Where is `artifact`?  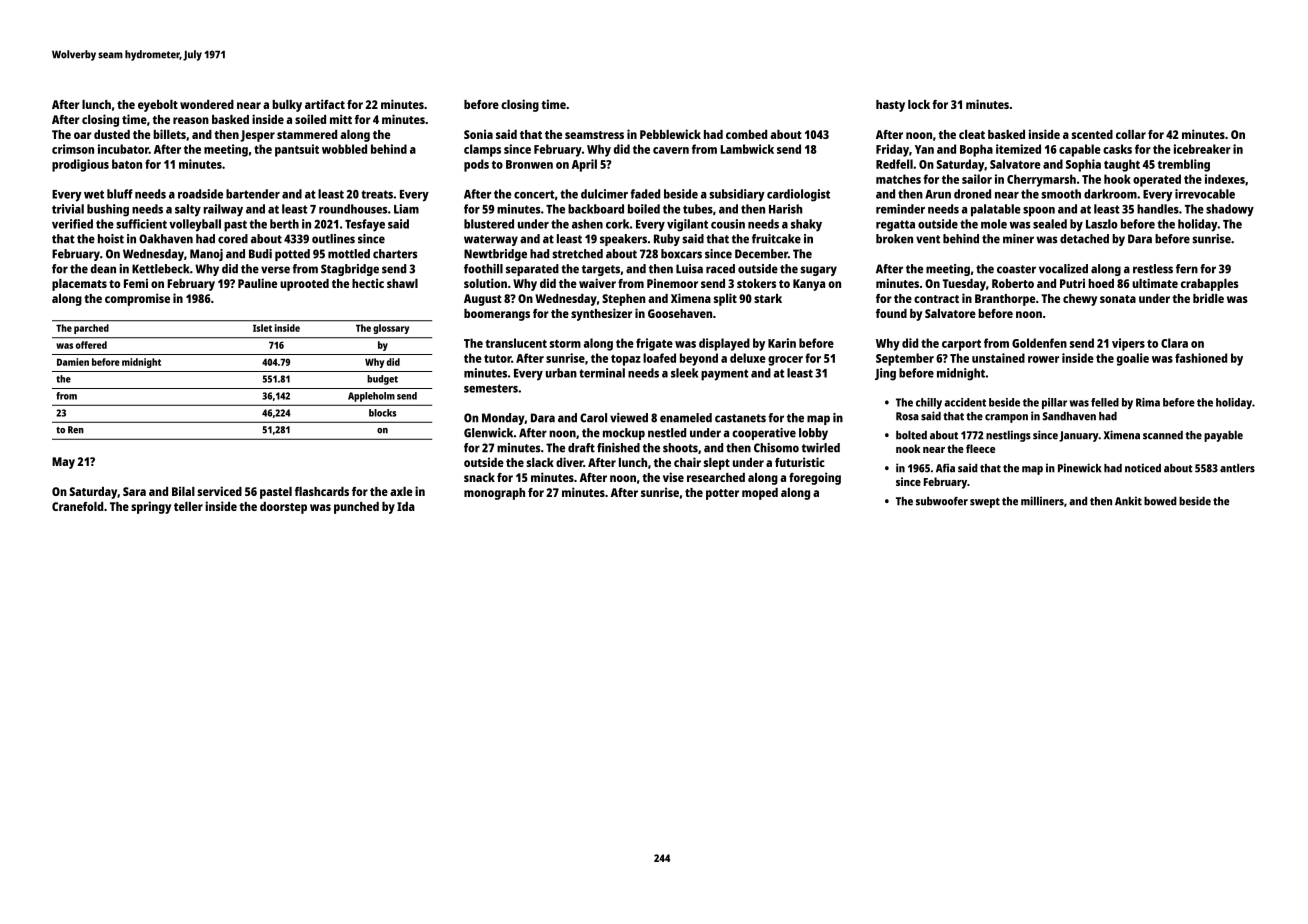
artifact is located at coordinates (325, 104).
